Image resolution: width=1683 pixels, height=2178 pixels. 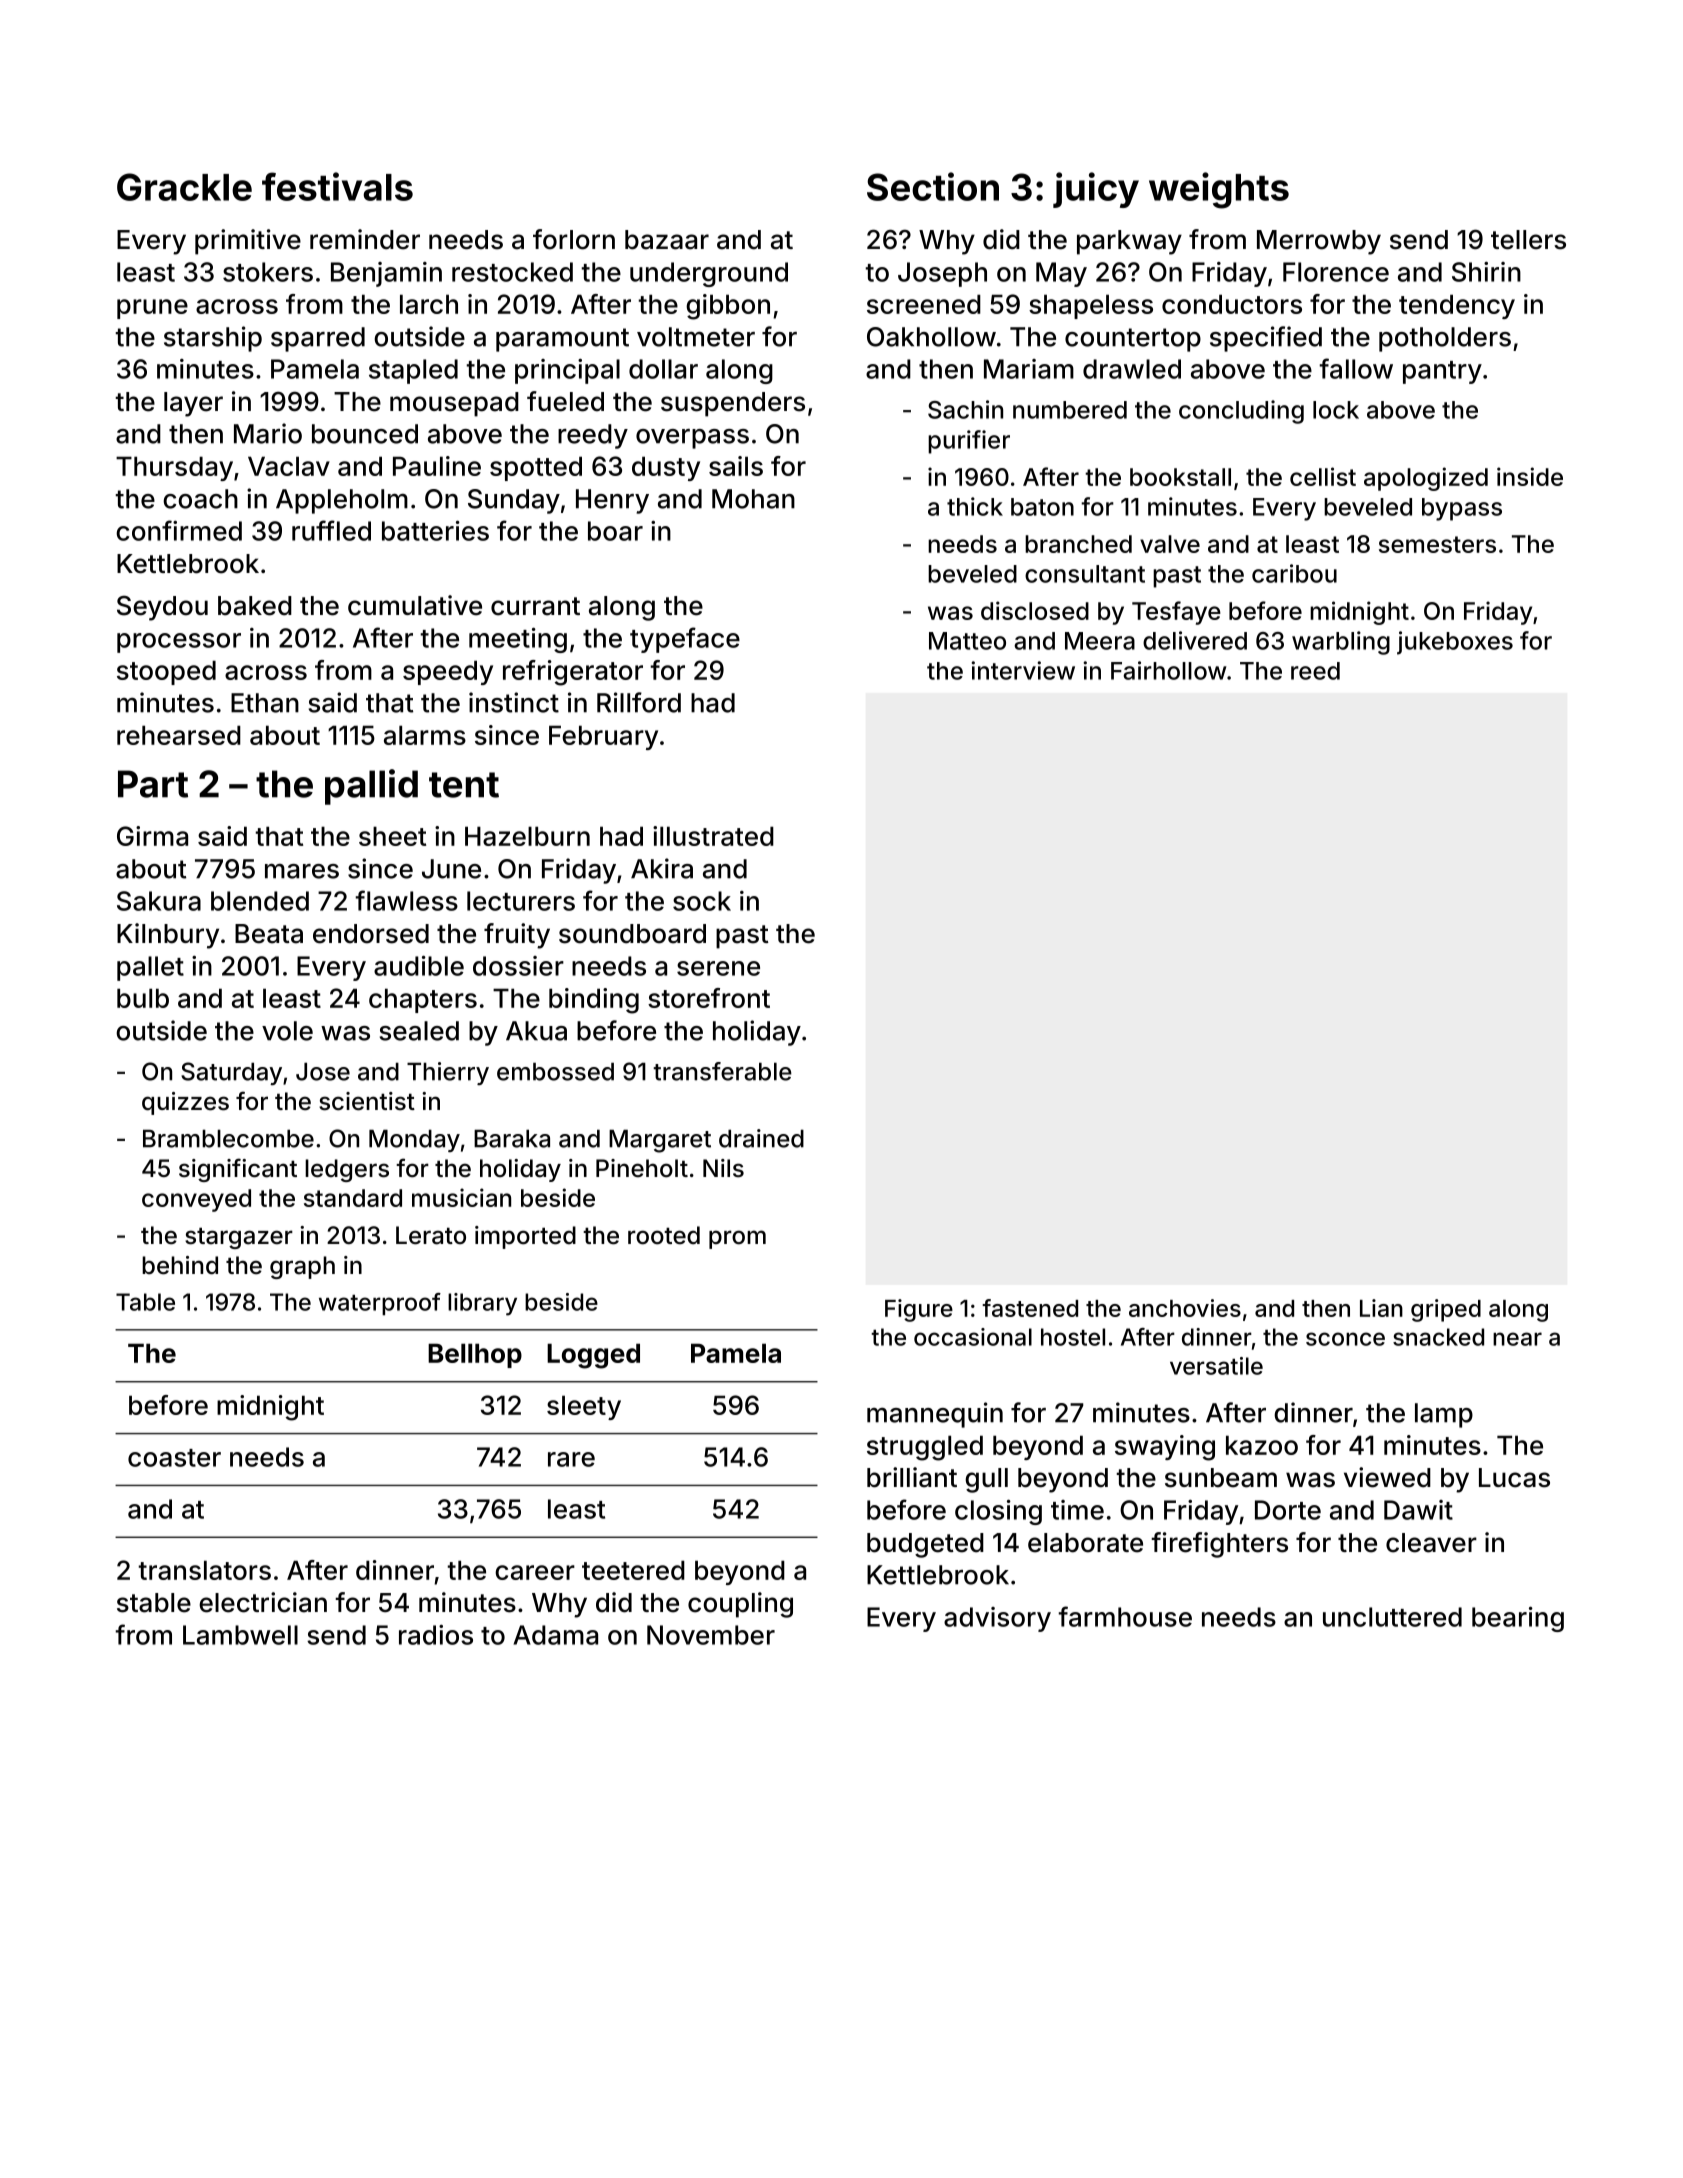 What do you see at coordinates (1170, 544) in the screenshot?
I see `valve` at bounding box center [1170, 544].
